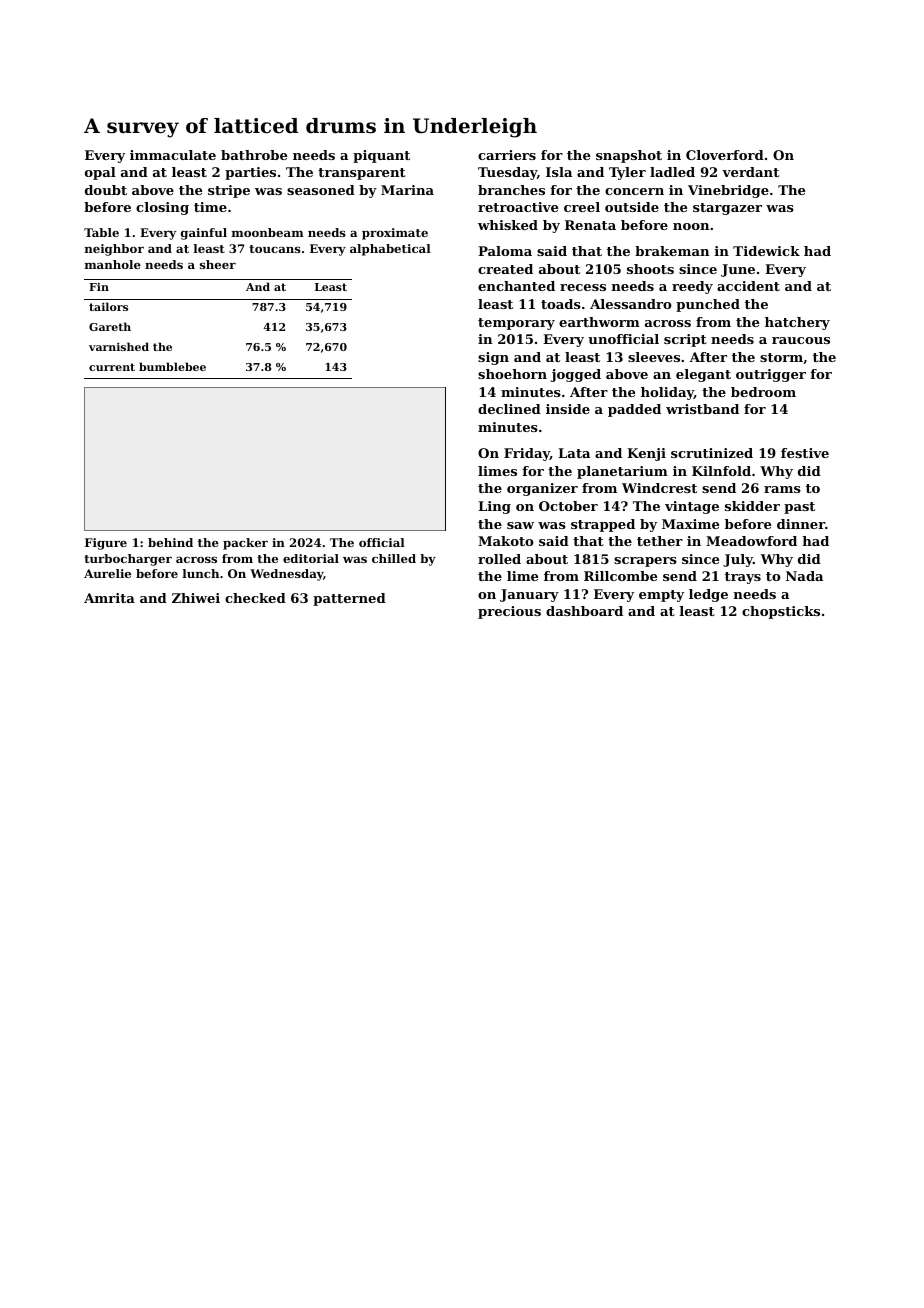  Describe the element at coordinates (173, 155) in the screenshot. I see `immaculate` at that location.
